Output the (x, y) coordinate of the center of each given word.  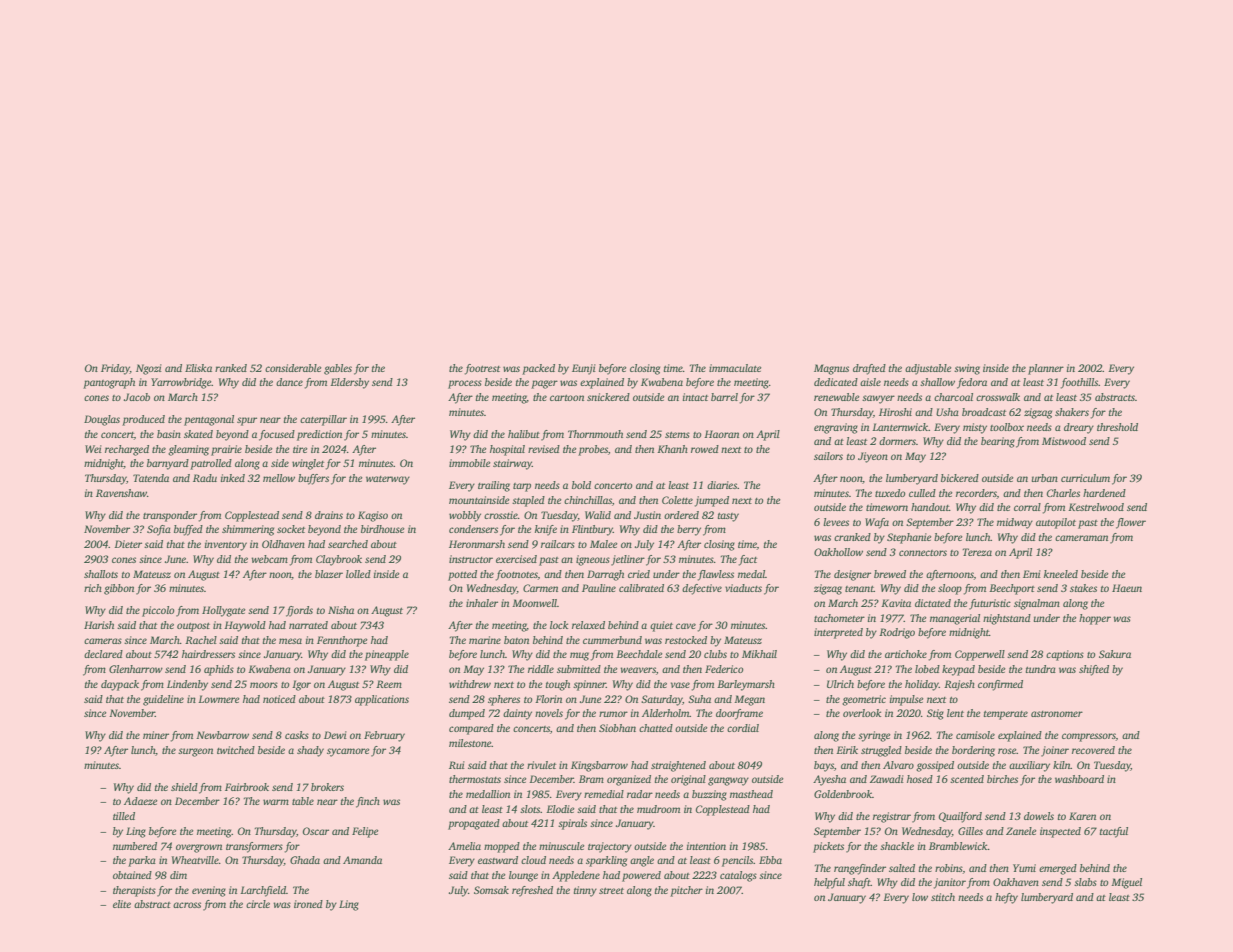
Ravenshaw (121, 493)
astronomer (1057, 714)
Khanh (672, 449)
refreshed (532, 891)
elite (122, 904)
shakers (1072, 412)
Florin (548, 699)
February (384, 736)
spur (247, 421)
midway (1015, 523)
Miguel (1126, 883)
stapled (528, 501)
